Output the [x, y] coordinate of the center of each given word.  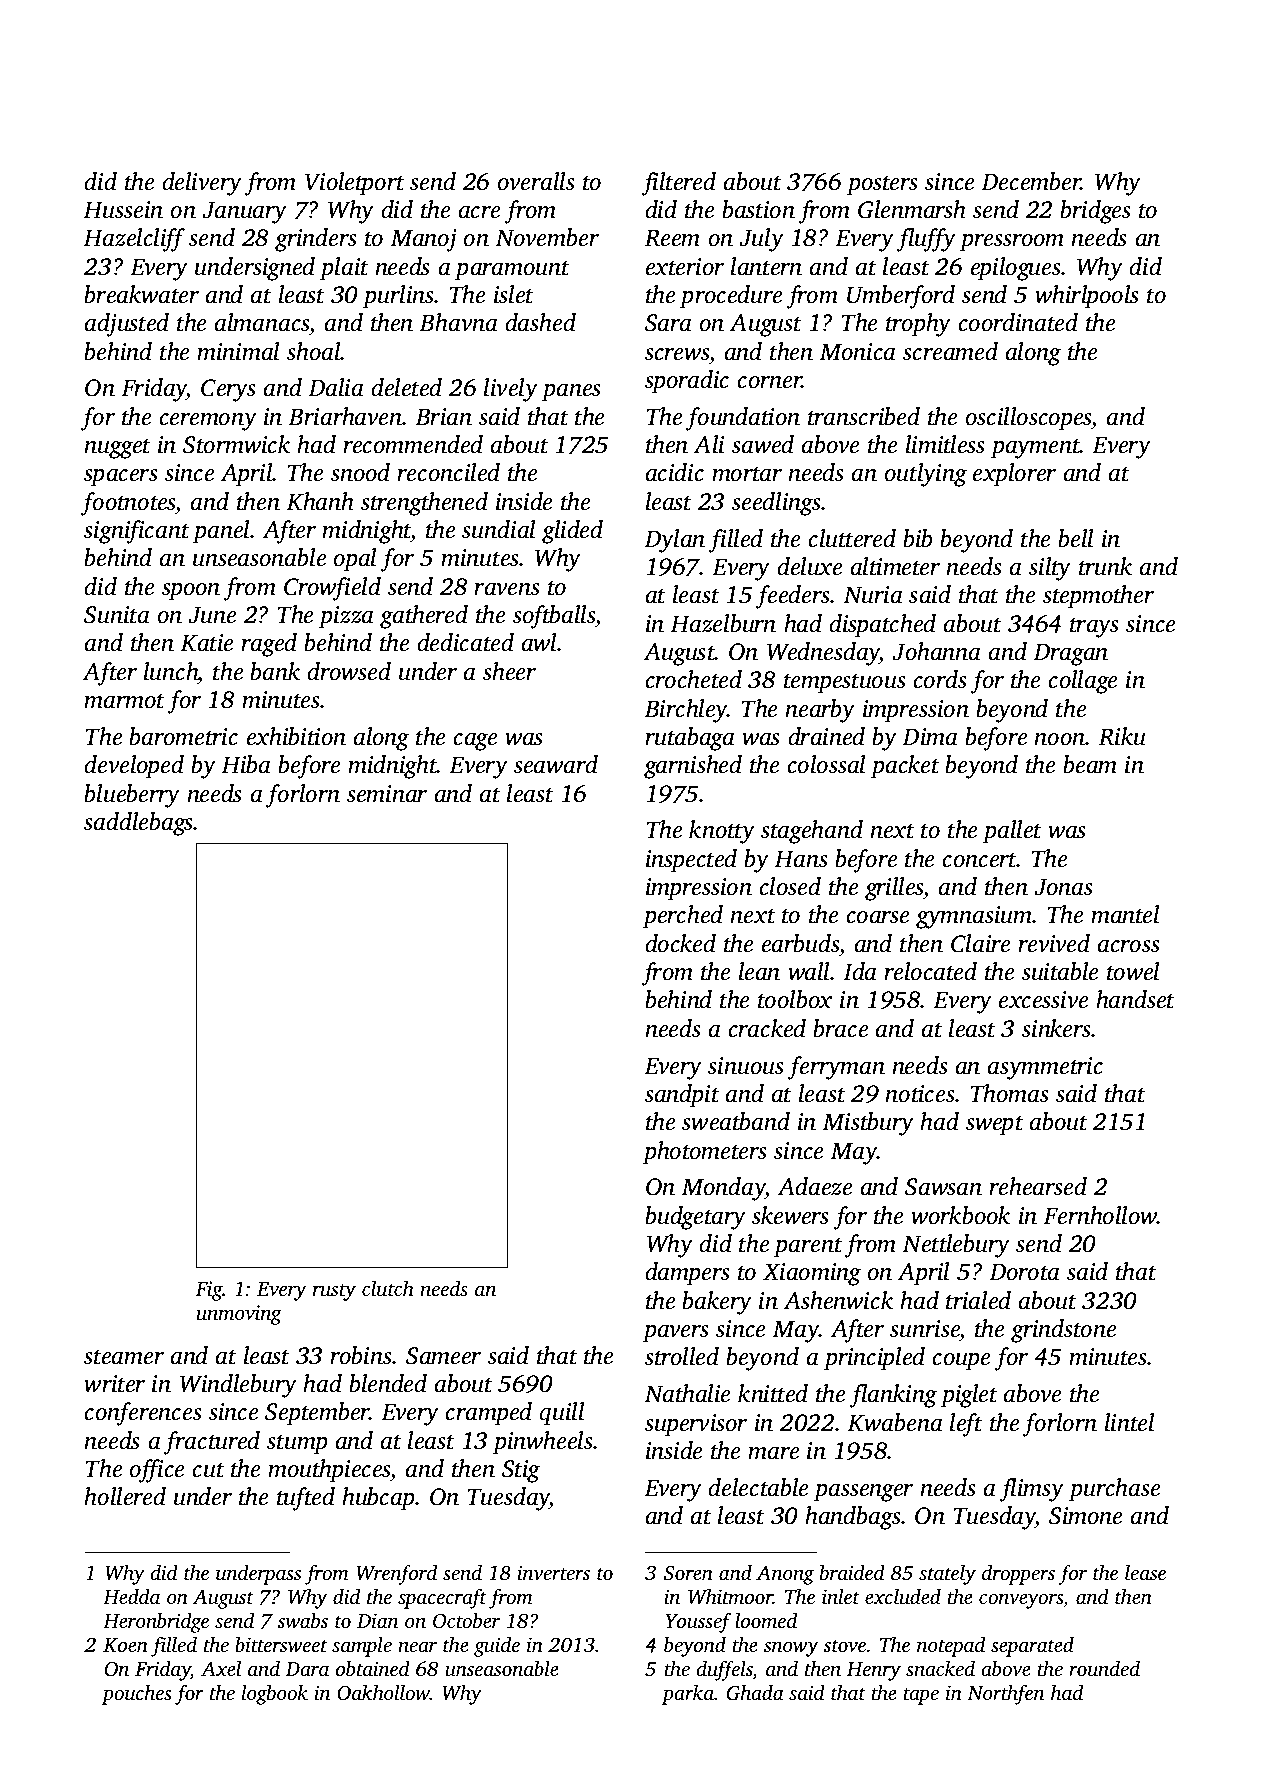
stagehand [812, 832]
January [244, 212]
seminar [387, 794]
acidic [675, 472]
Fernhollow [1100, 1215]
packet [905, 767]
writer [114, 1384]
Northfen [1006, 1694]
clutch [388, 1288]
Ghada [755, 1693]
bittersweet [281, 1644]
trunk [1105, 566]
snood [360, 472]
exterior [685, 267]
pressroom [1012, 243]
